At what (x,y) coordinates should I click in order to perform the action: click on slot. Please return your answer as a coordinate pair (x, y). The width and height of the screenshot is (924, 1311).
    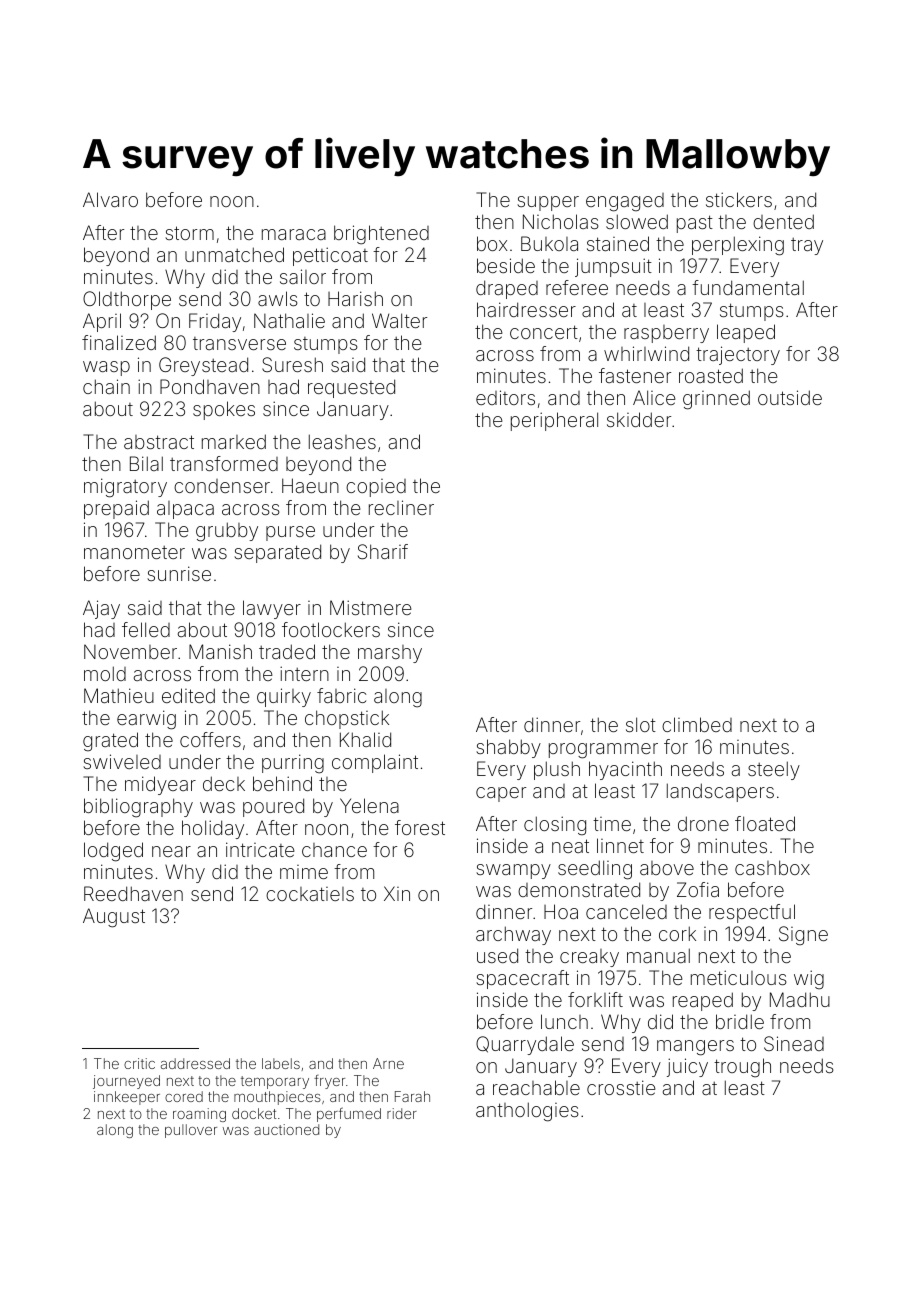
    Looking at the image, I should click on (641, 724).
